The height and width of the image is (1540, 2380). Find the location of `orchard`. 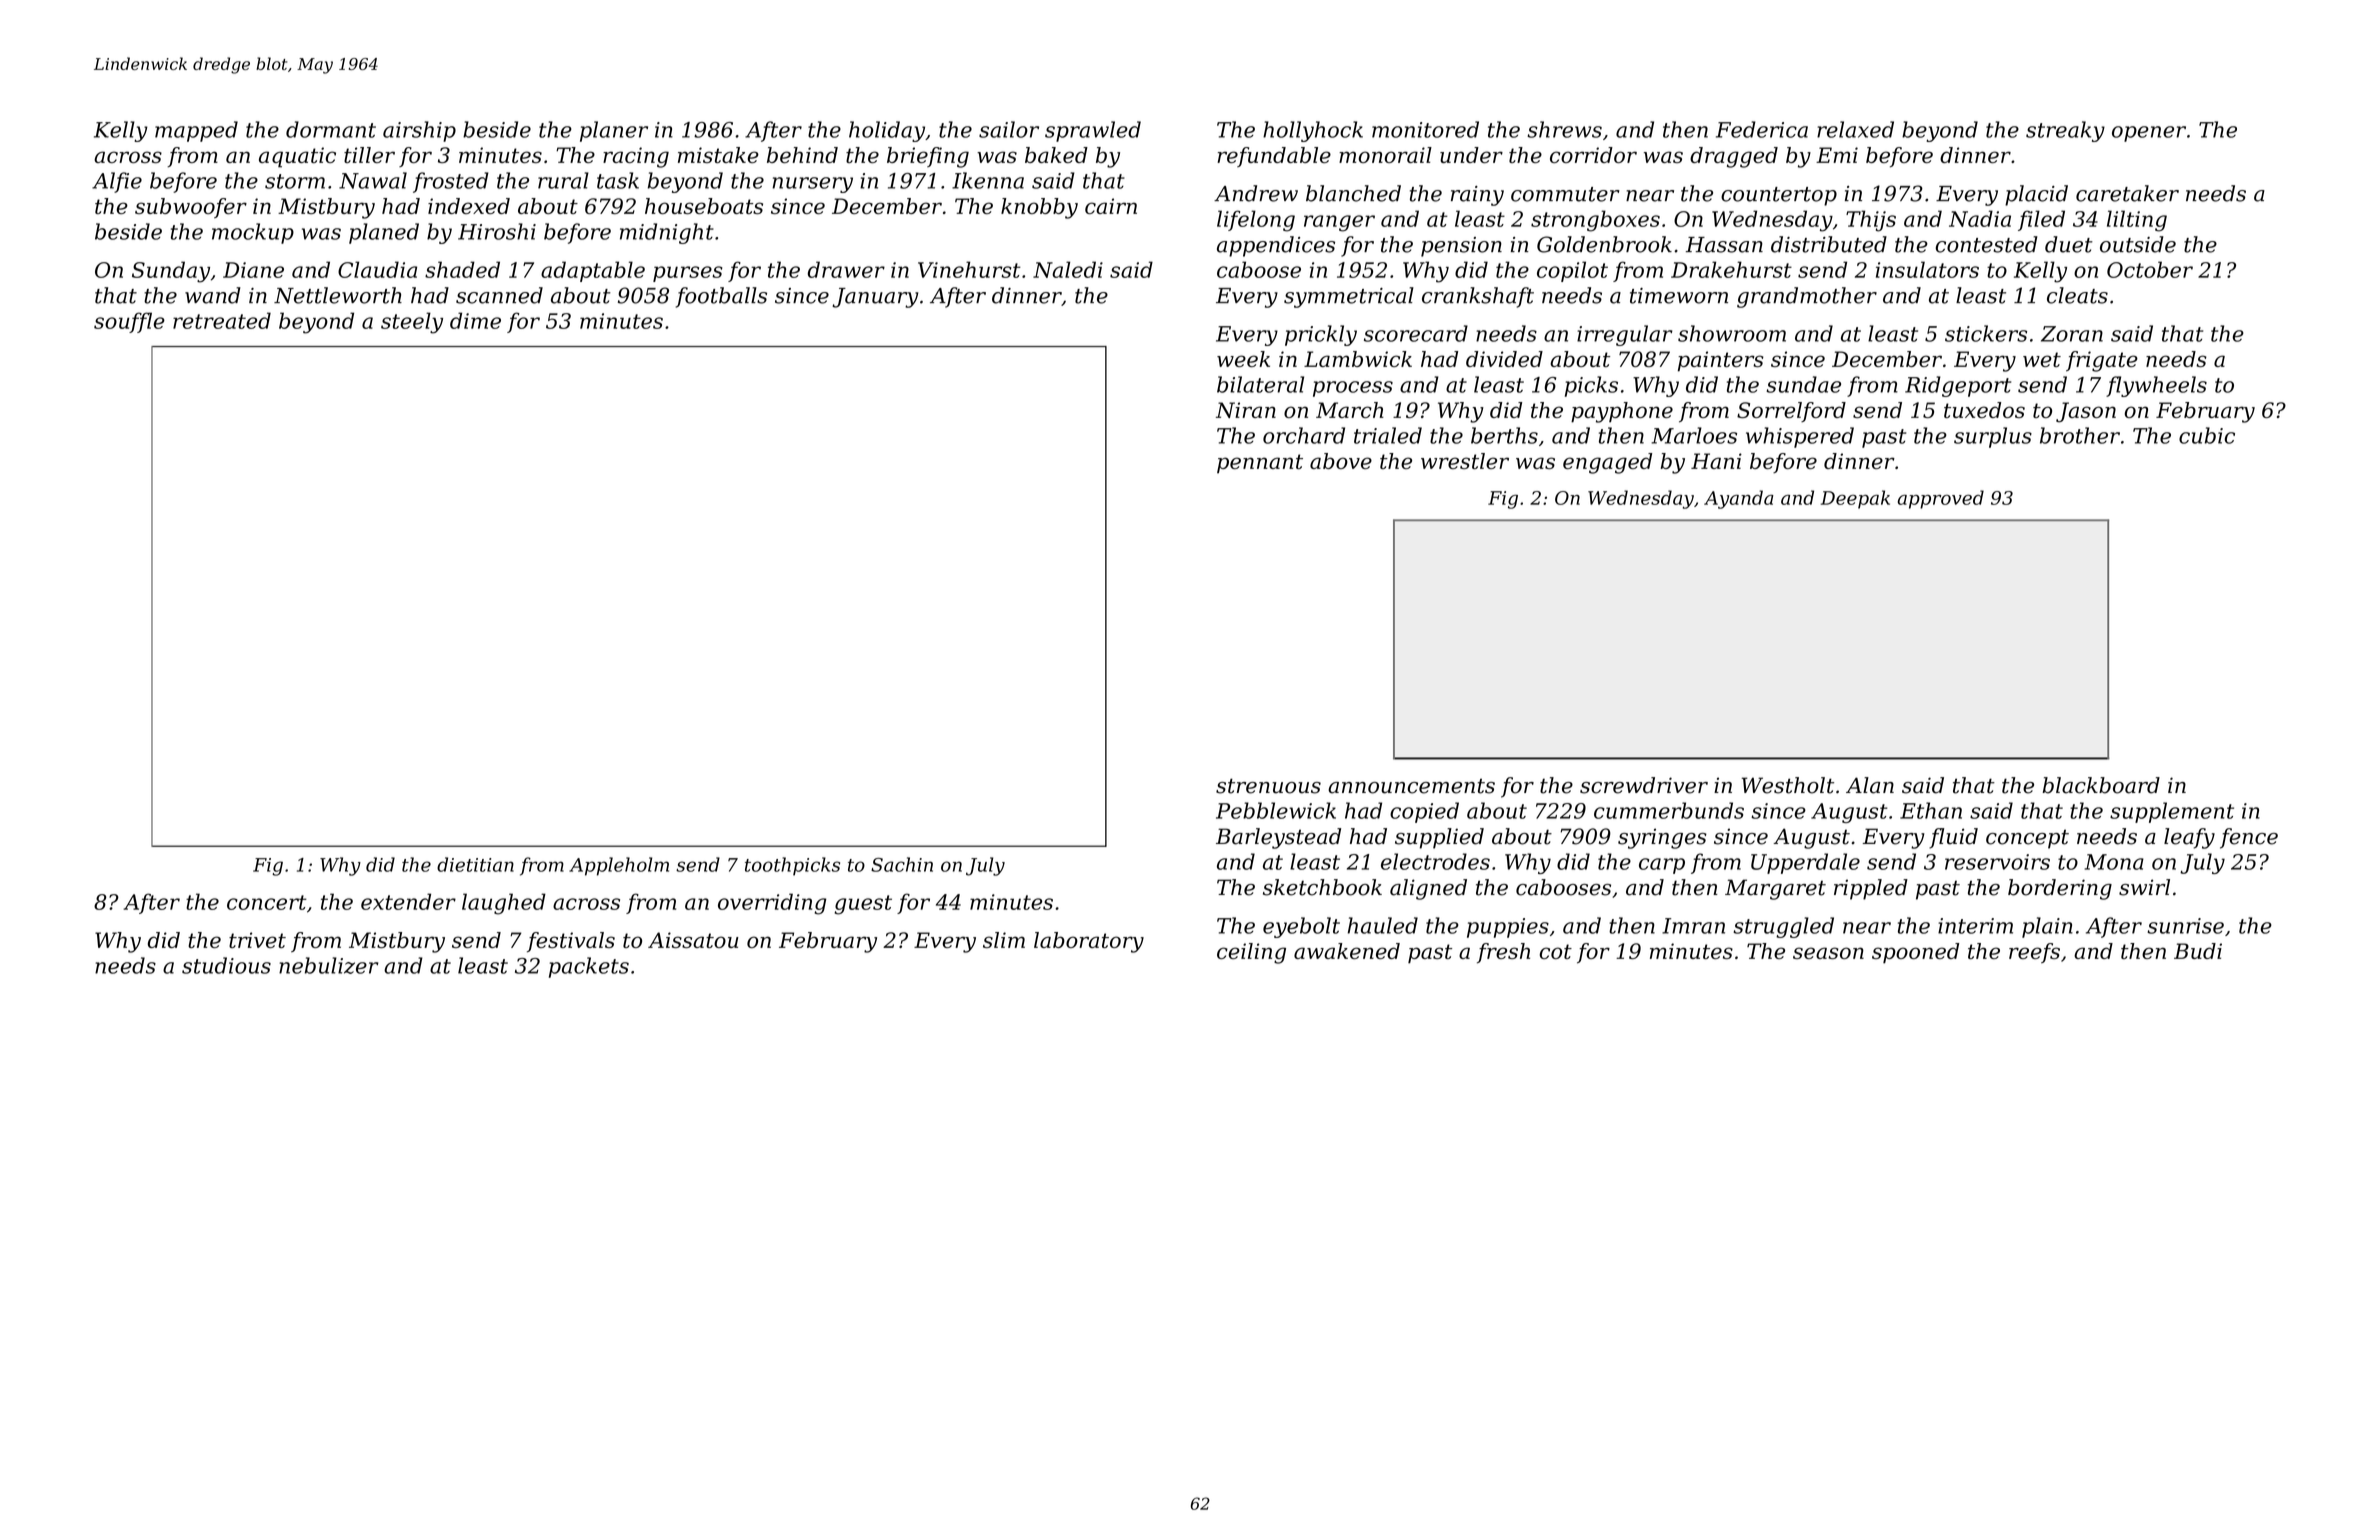

orchard is located at coordinates (1304, 435).
